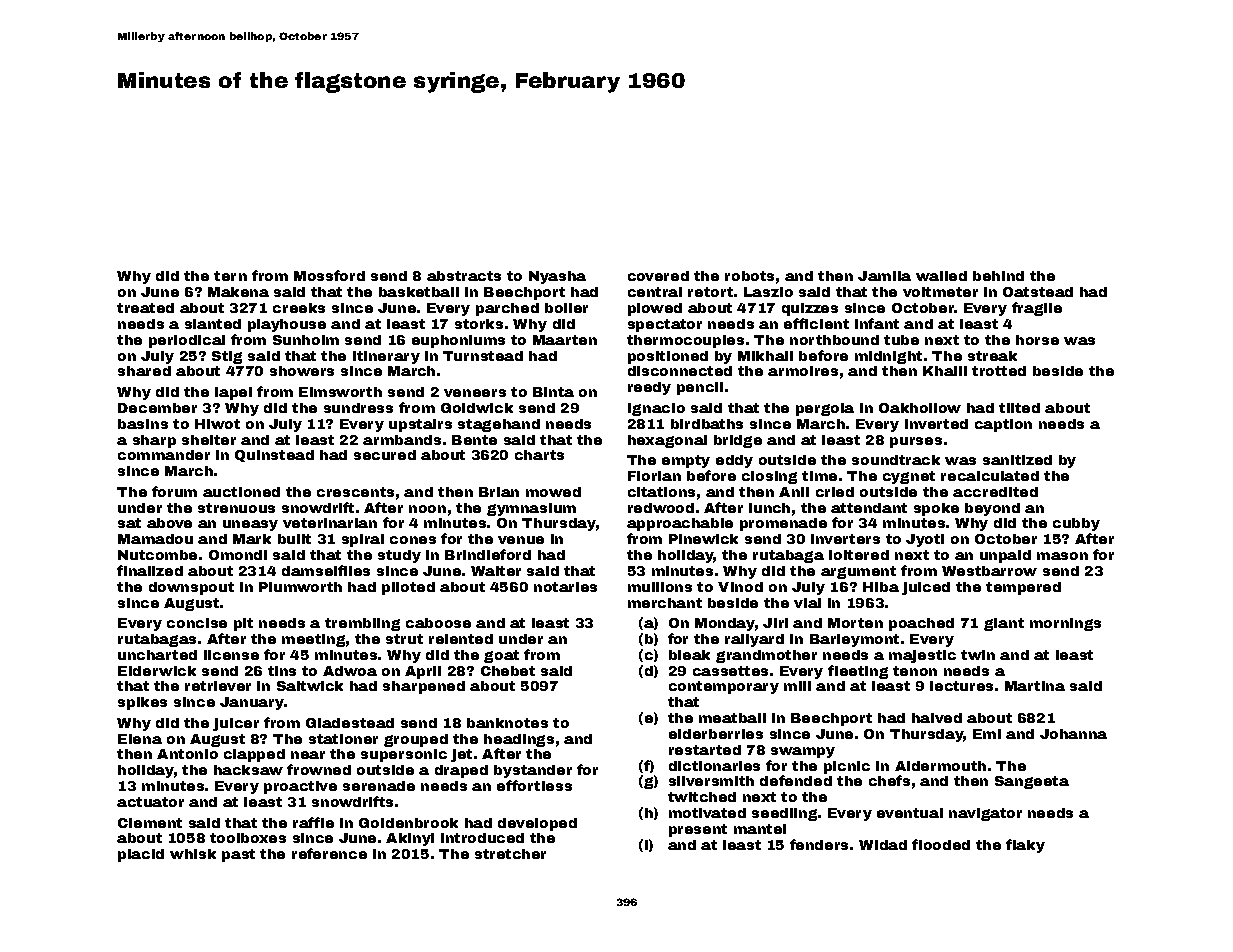  I want to click on Mamadou, so click(155, 539).
